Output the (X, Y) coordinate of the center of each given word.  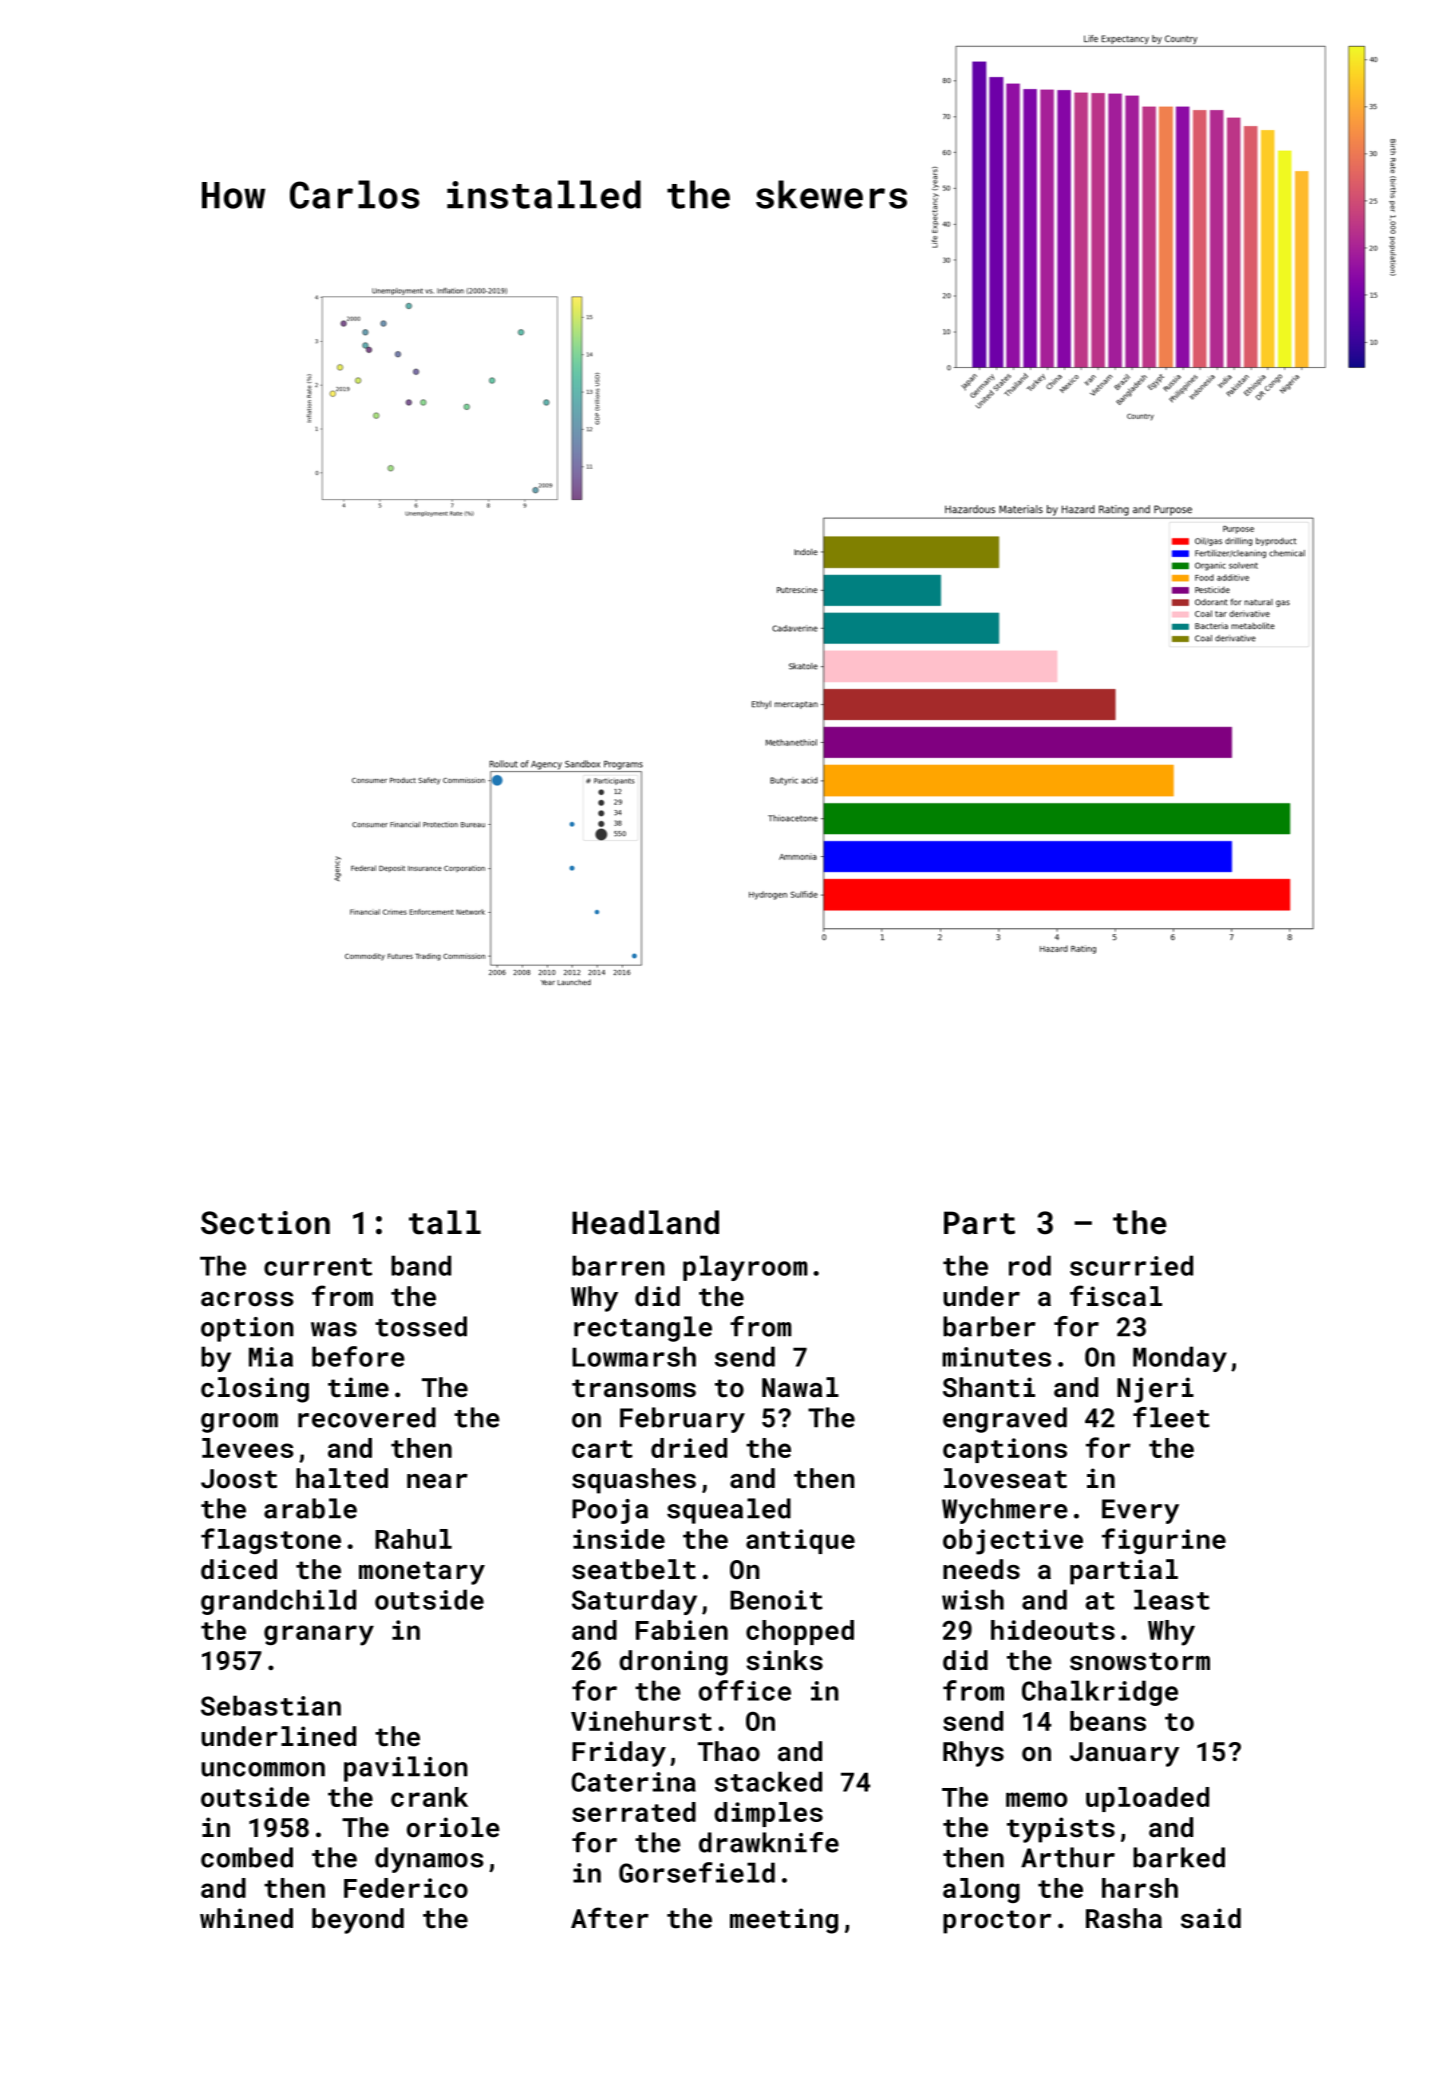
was (334, 1329)
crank (429, 1797)
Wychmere (1005, 1511)
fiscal (1116, 1296)
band (421, 1265)
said (1211, 1918)
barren (618, 1265)
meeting (784, 1921)
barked (1179, 1857)
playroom (745, 1268)
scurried (1131, 1265)
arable (310, 1508)
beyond (358, 1921)
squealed (729, 1511)
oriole (453, 1827)
